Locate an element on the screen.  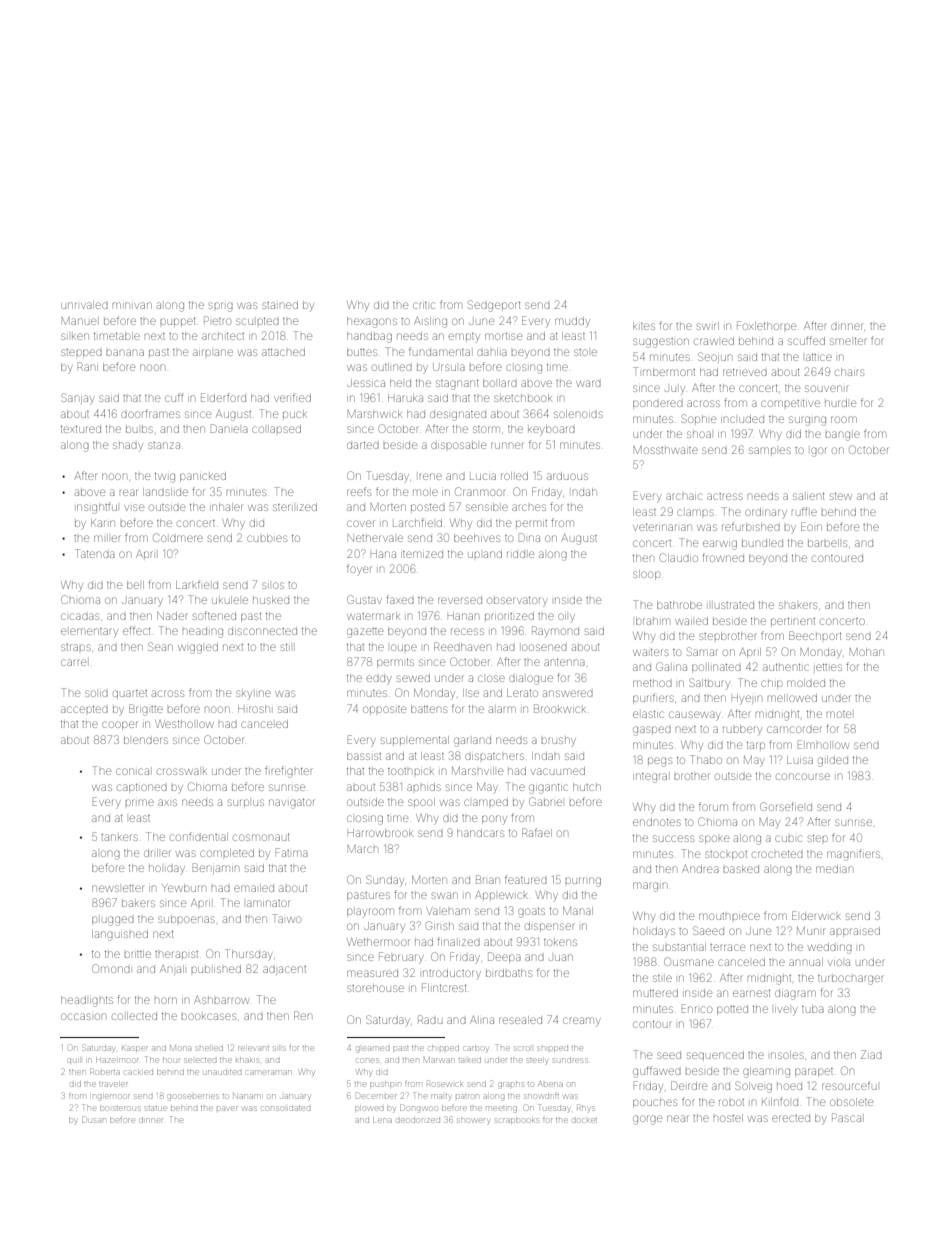
plugged is located at coordinates (113, 921).
